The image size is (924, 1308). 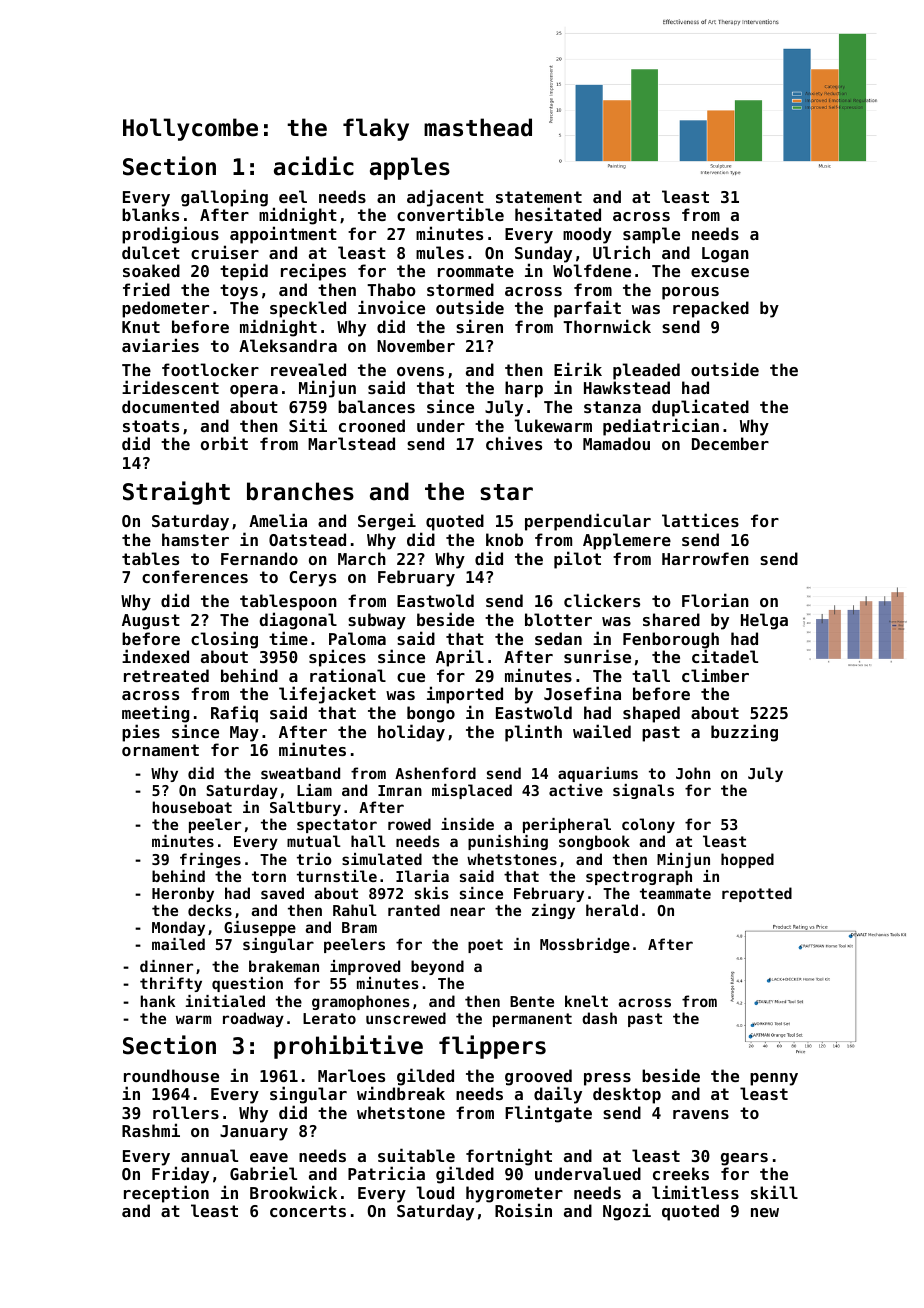 What do you see at coordinates (700, 408) in the screenshot?
I see `duplicated` at bounding box center [700, 408].
